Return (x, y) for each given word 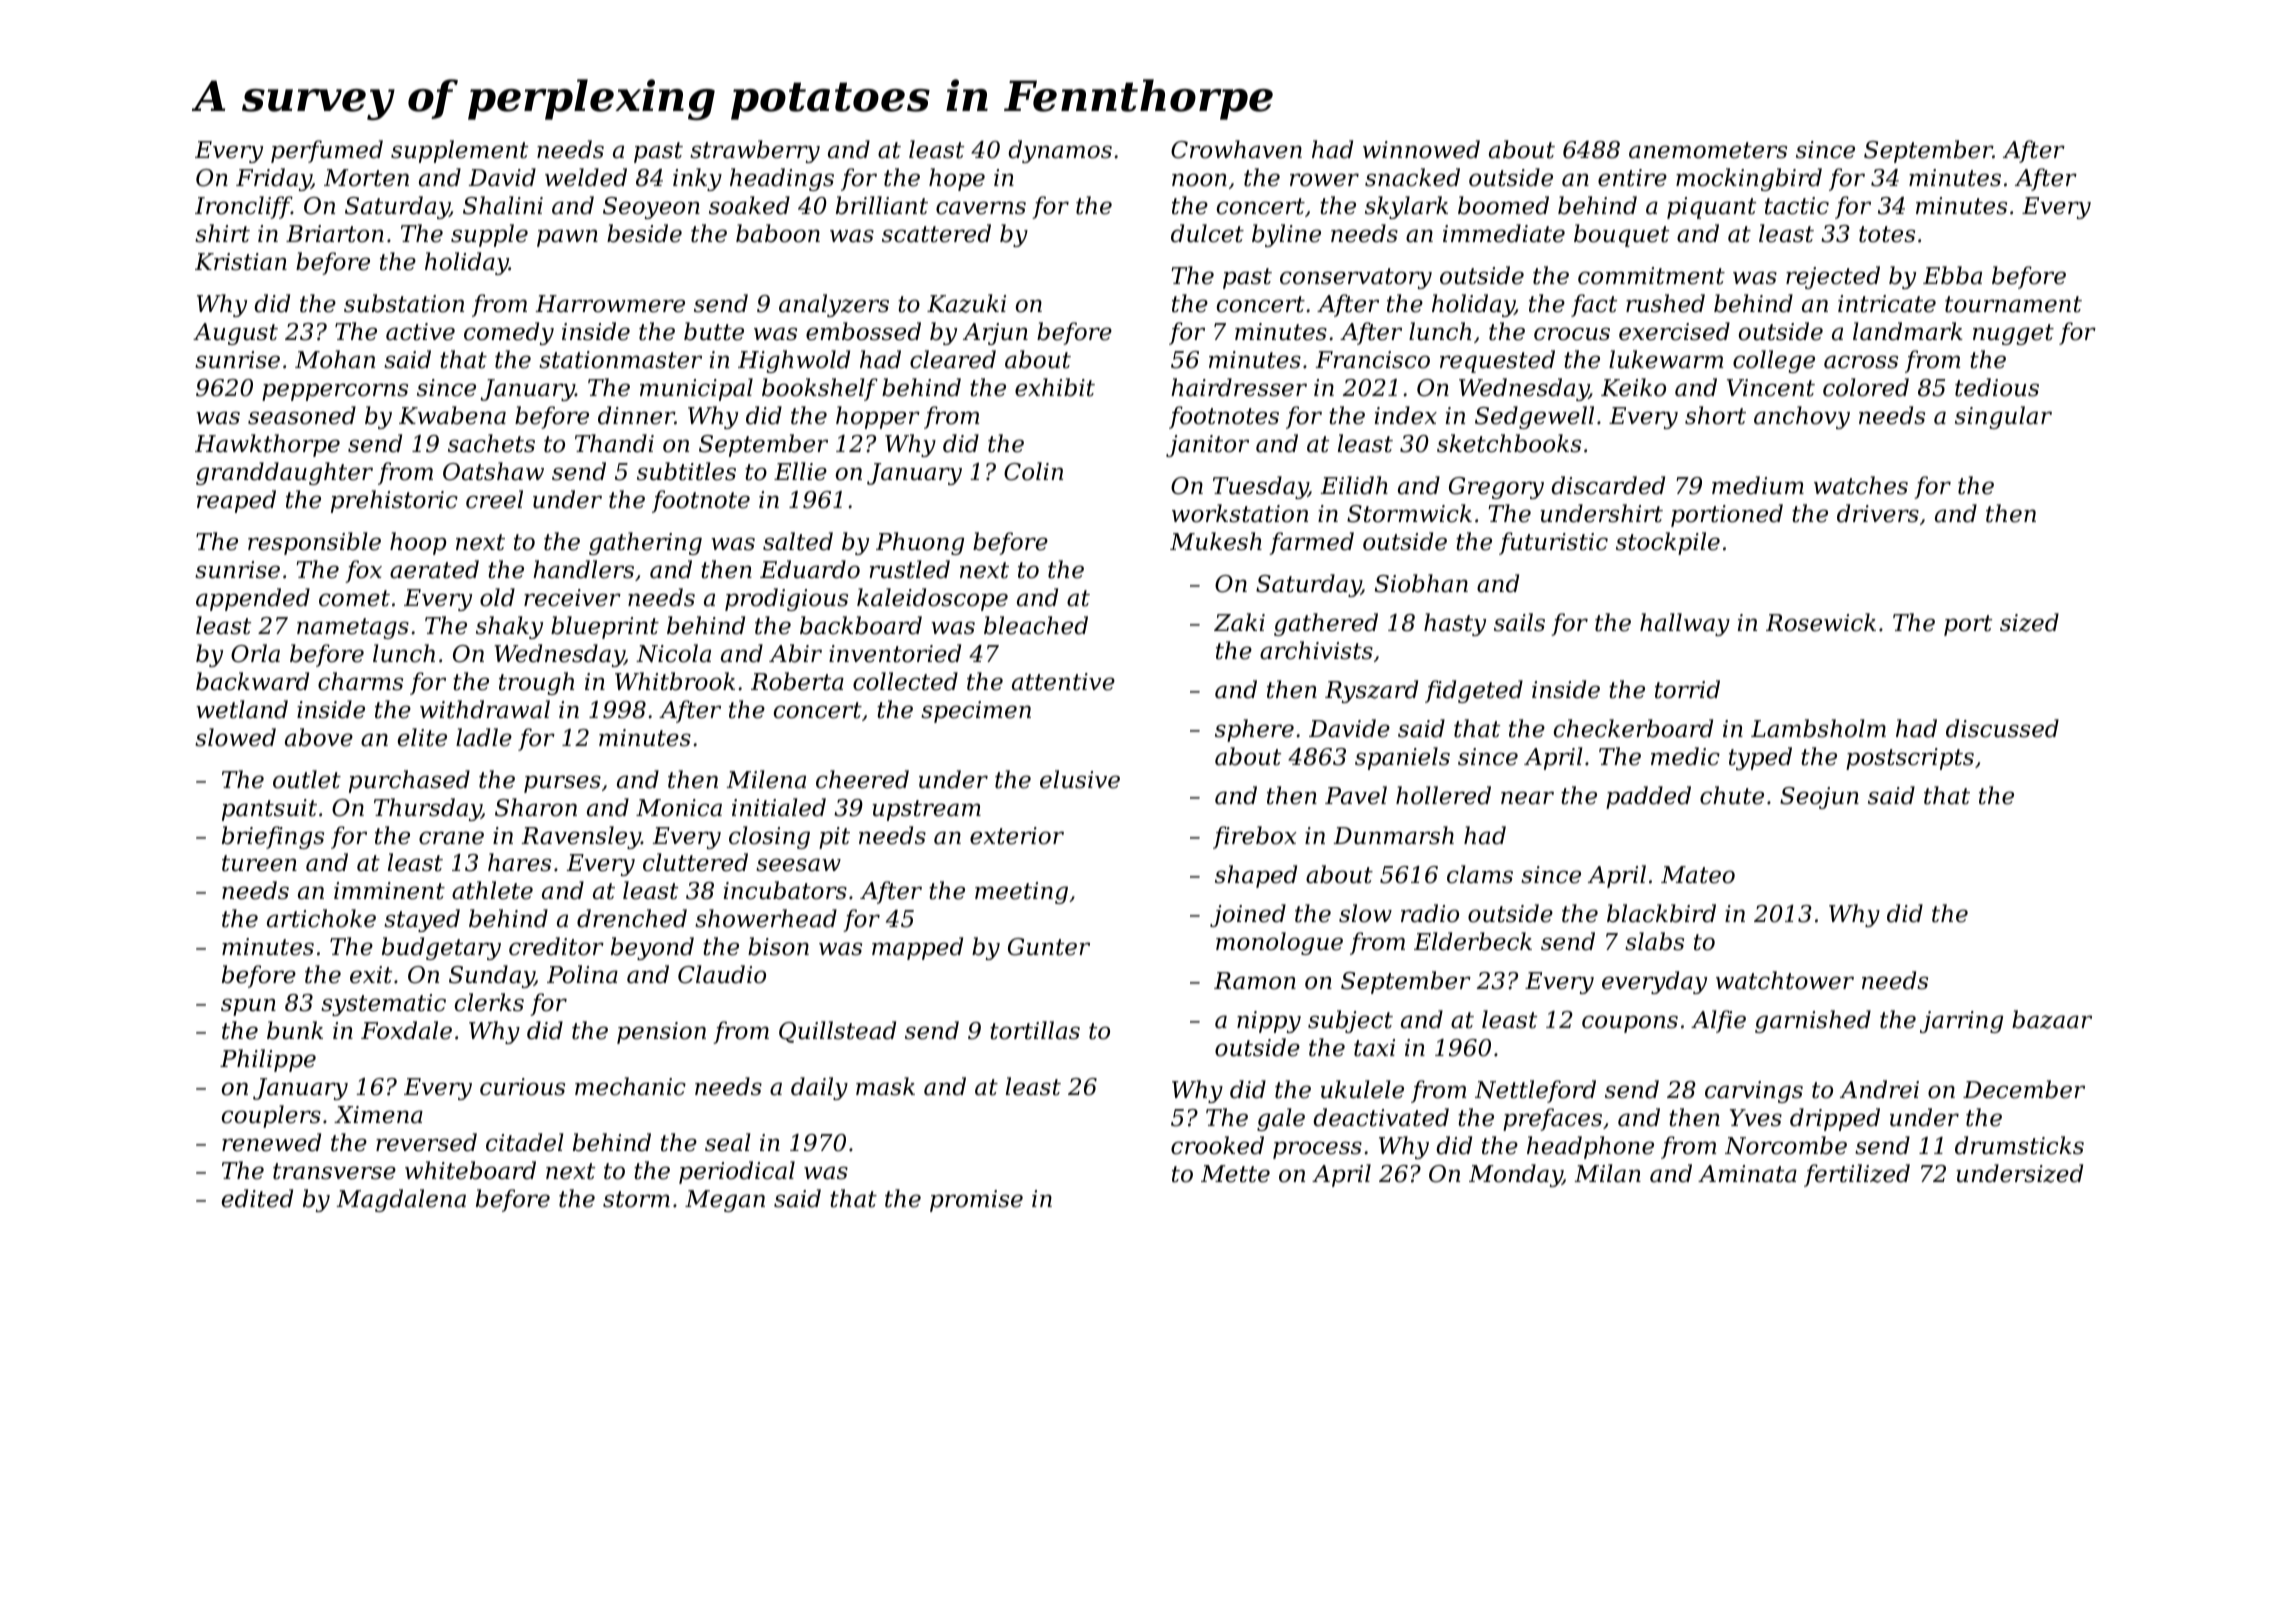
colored (1866, 387)
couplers (271, 1116)
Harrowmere (610, 304)
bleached (1036, 625)
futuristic (1553, 543)
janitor (1207, 446)
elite (422, 737)
